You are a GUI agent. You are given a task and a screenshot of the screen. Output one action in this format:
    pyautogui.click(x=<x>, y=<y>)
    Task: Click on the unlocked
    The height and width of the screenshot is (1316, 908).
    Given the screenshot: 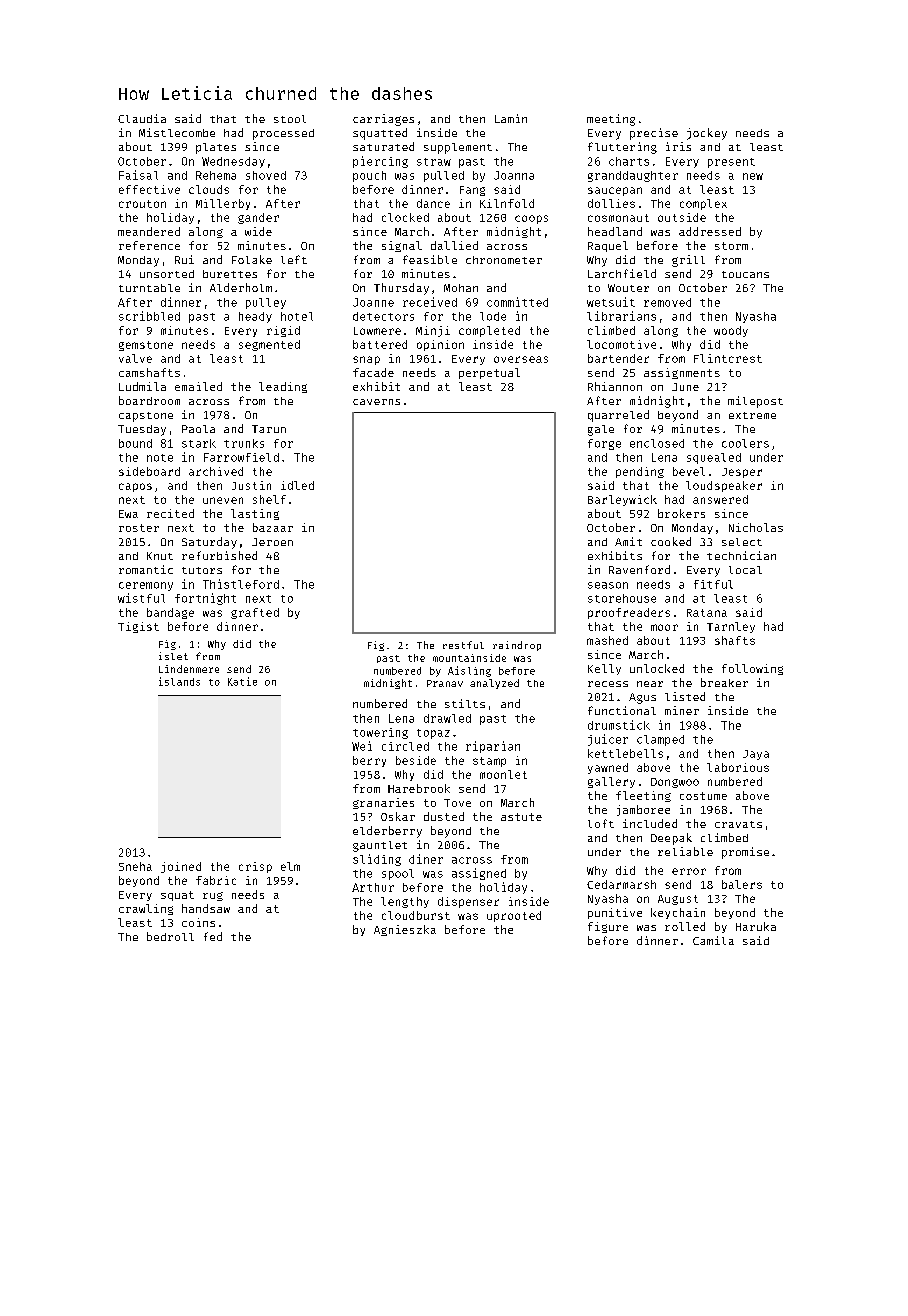 What is the action you would take?
    pyautogui.click(x=657, y=668)
